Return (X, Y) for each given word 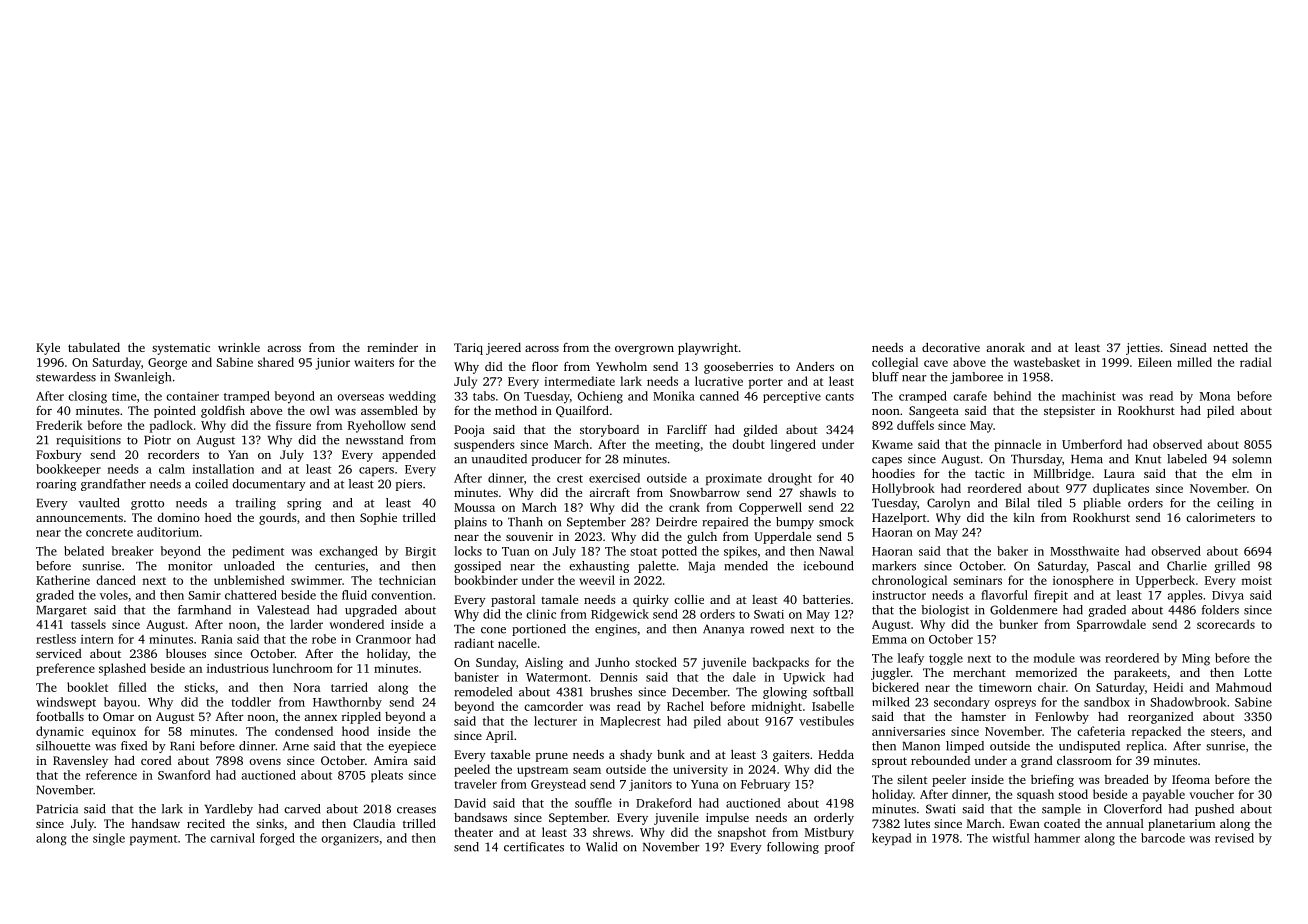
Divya (1228, 597)
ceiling (1235, 504)
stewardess (66, 377)
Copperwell (770, 508)
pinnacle (1017, 445)
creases (416, 810)
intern (97, 639)
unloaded (249, 566)
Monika (674, 396)
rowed (767, 629)
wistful (1011, 838)
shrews (611, 832)
